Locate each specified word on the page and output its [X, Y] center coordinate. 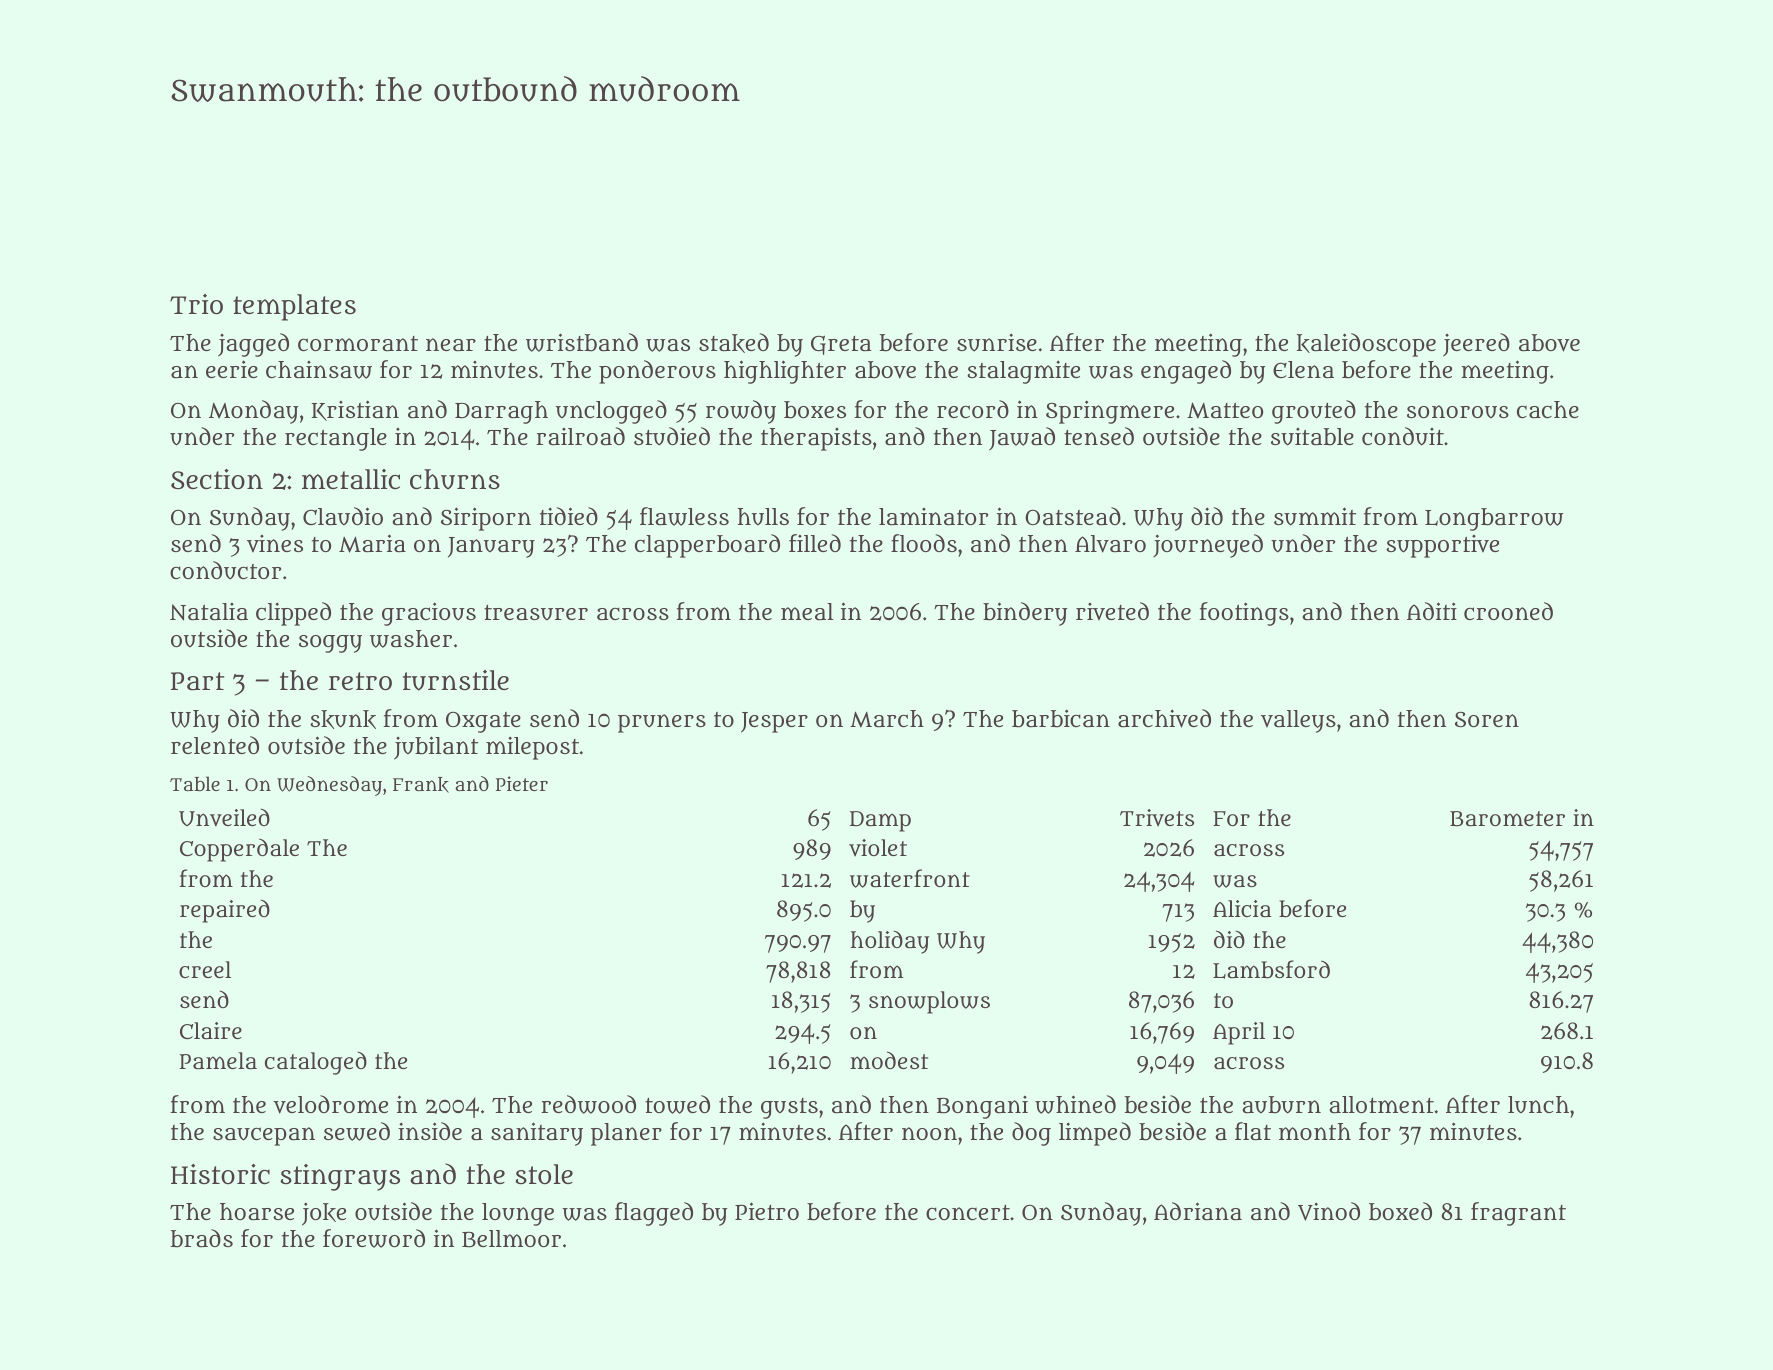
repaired [225, 911]
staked [734, 343]
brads [202, 1238]
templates [294, 307]
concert [968, 1212]
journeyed [1208, 546]
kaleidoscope [1366, 345]
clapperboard [707, 546]
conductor [225, 570]
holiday [890, 942]
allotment [1382, 1104]
